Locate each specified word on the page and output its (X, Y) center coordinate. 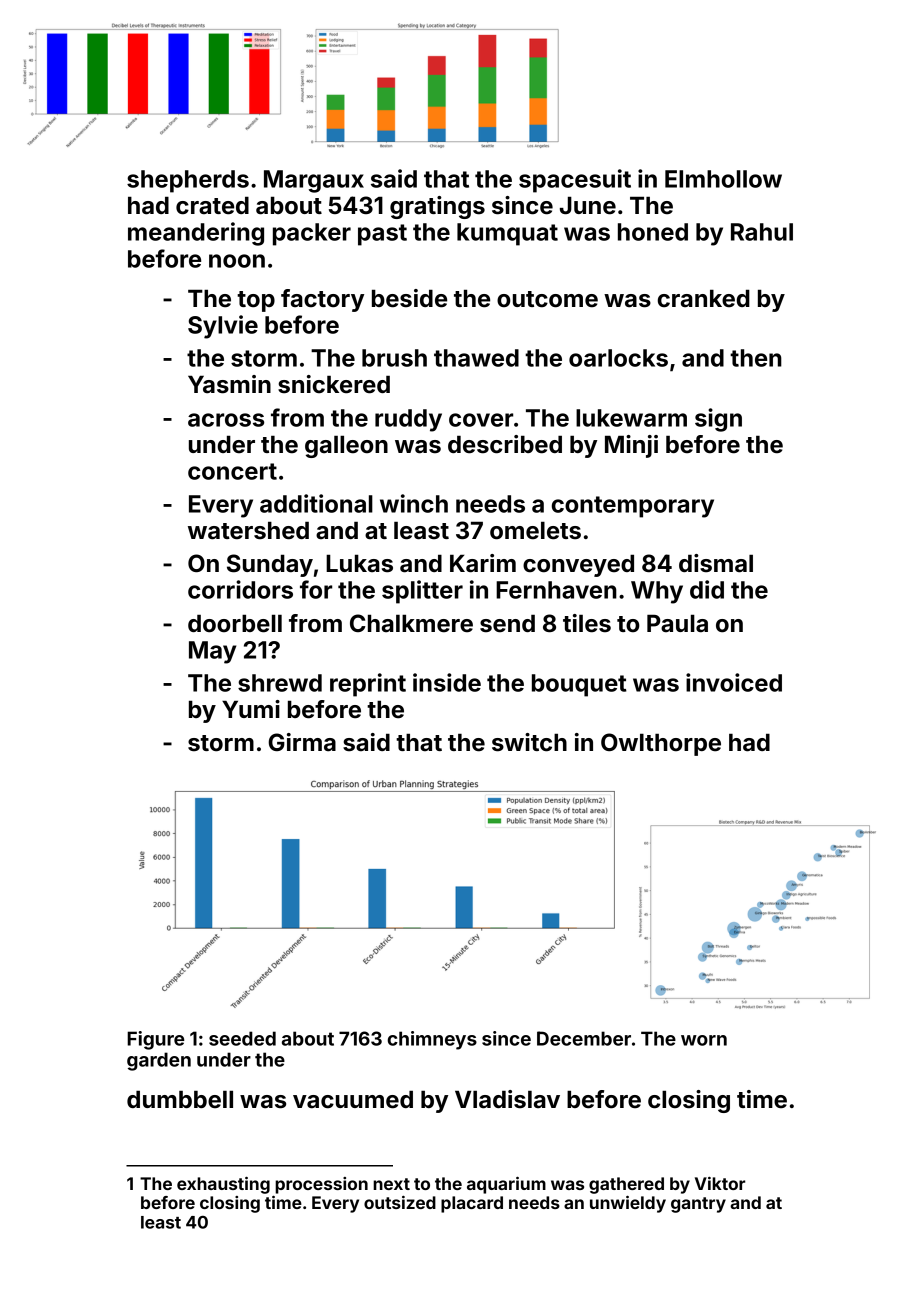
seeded (242, 1038)
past (382, 235)
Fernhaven (556, 590)
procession (321, 1185)
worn (704, 1040)
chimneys (432, 1040)
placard (472, 1204)
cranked (704, 299)
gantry (698, 1205)
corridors (240, 589)
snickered (334, 384)
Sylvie (223, 327)
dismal (716, 563)
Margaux (314, 181)
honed (653, 232)
